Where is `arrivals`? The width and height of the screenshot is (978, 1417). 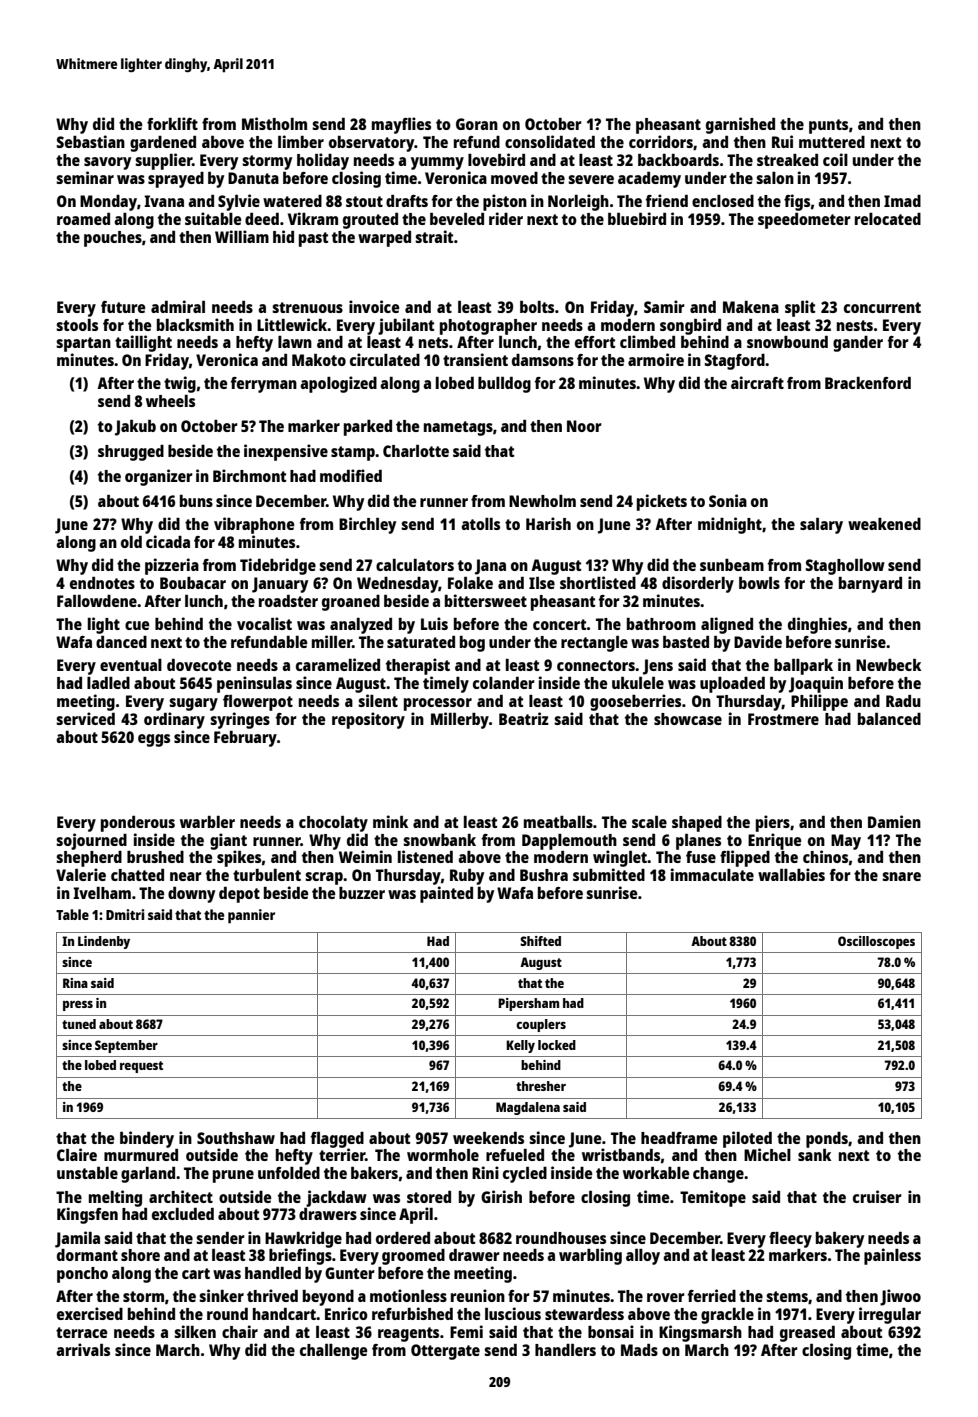
arrivals is located at coordinates (83, 1349).
